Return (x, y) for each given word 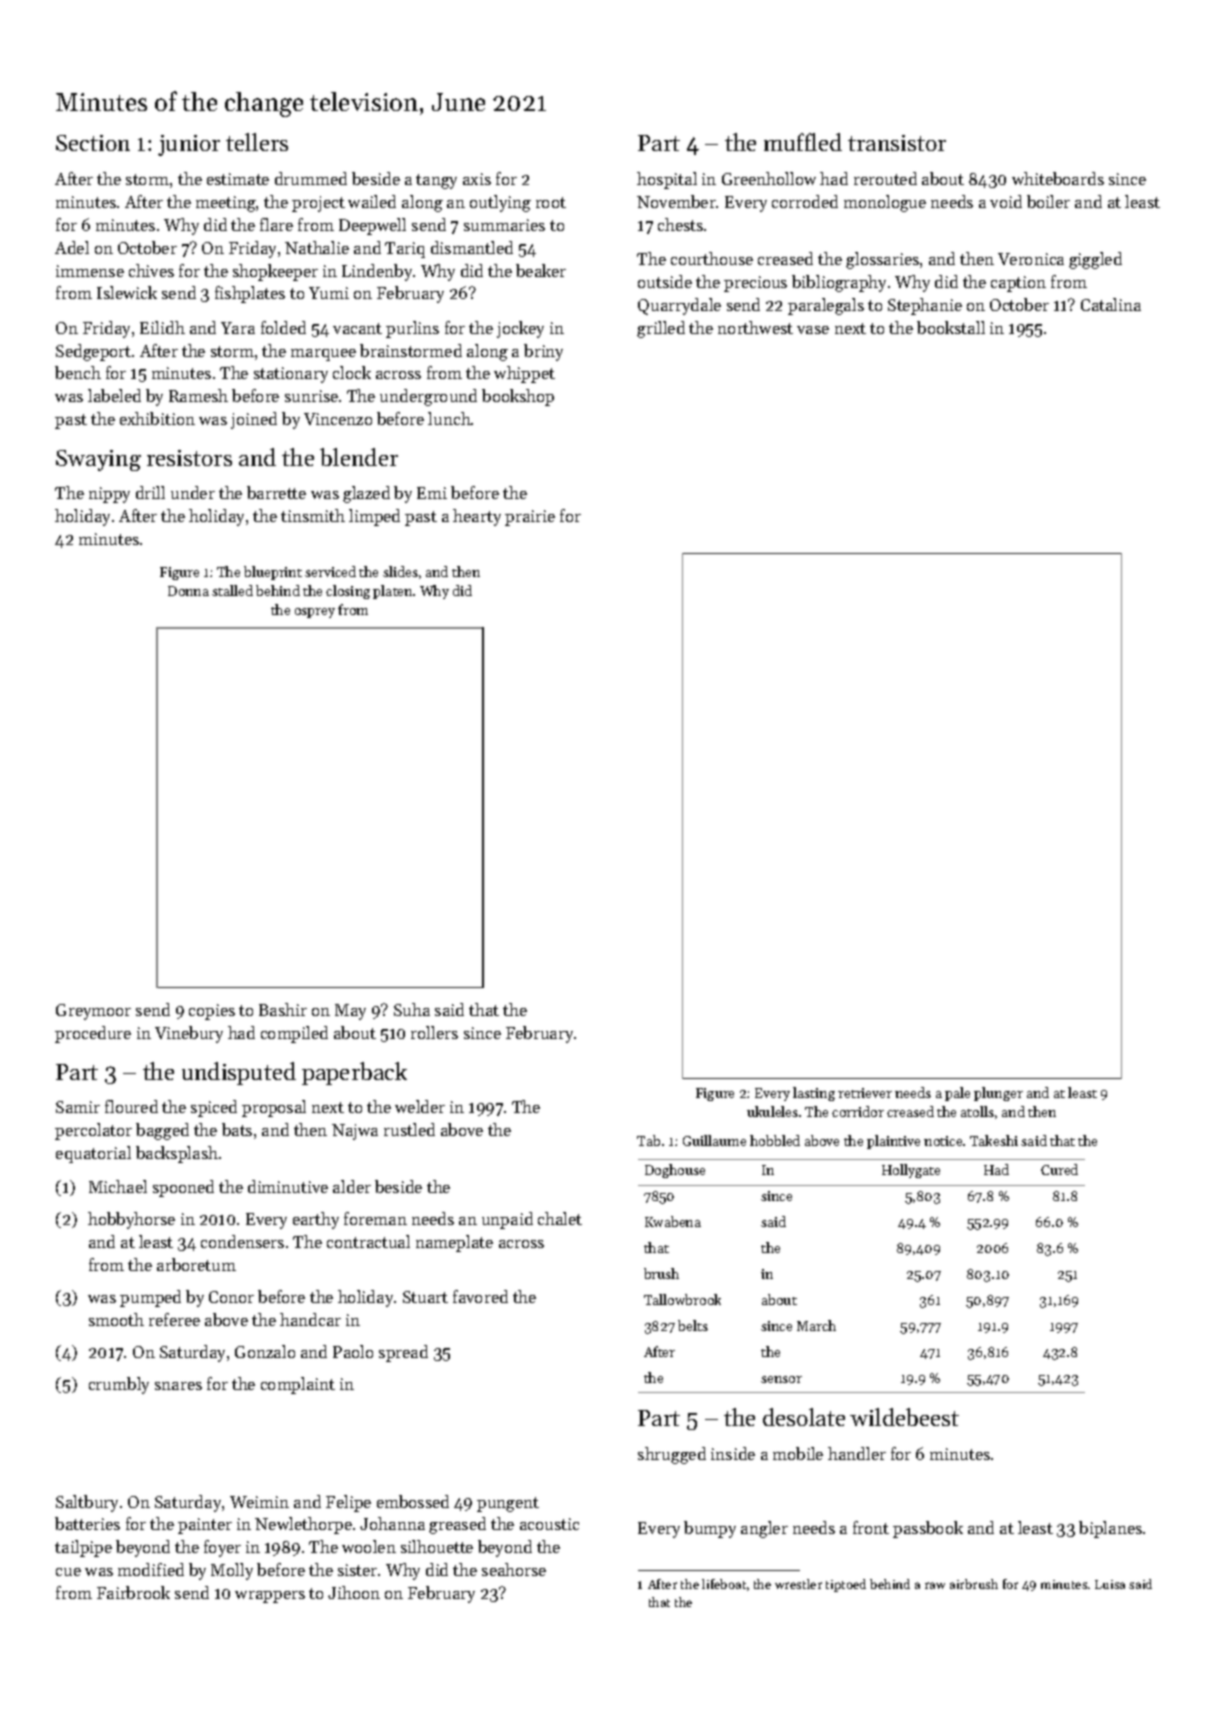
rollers (434, 1032)
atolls (977, 1111)
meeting (226, 204)
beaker (541, 270)
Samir (78, 1107)
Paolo (353, 1351)
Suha (412, 1009)
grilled (661, 329)
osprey (315, 613)
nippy (109, 495)
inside (733, 1453)
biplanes (1110, 1529)
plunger (998, 1094)
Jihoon (354, 1592)
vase (813, 330)
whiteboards (1058, 178)
